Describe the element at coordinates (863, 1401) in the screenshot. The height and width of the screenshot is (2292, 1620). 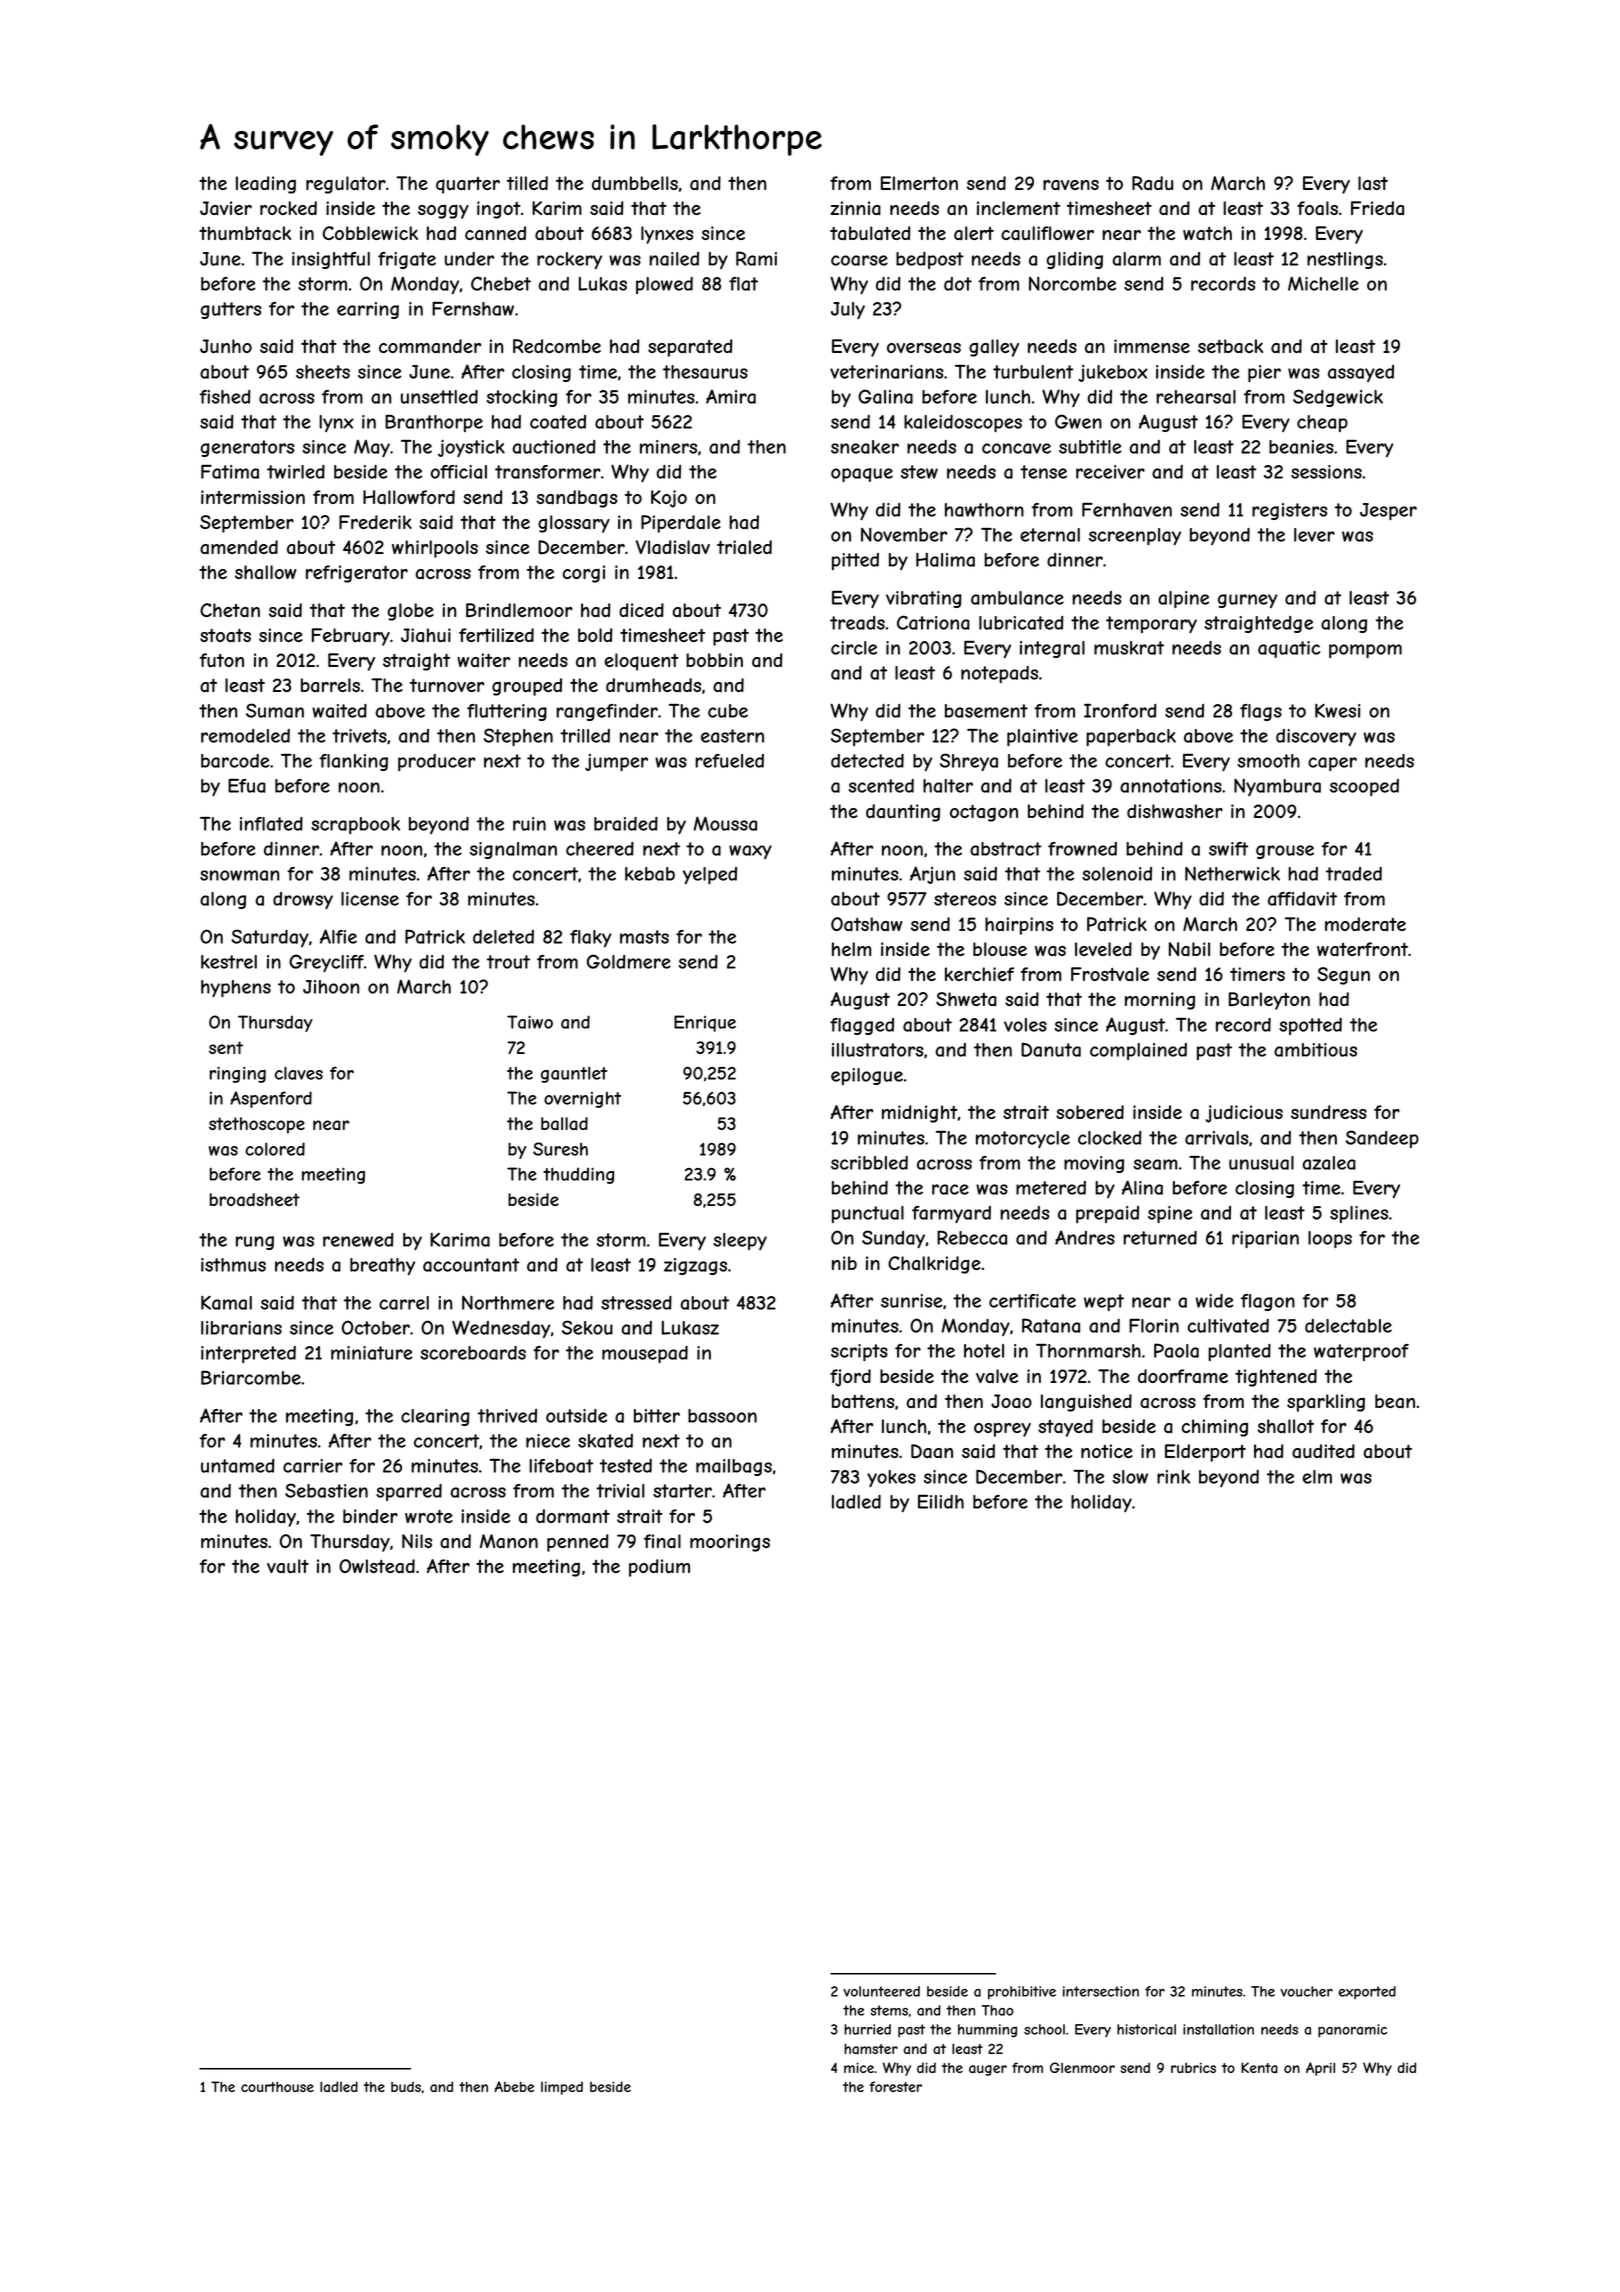
I see `battens` at that location.
